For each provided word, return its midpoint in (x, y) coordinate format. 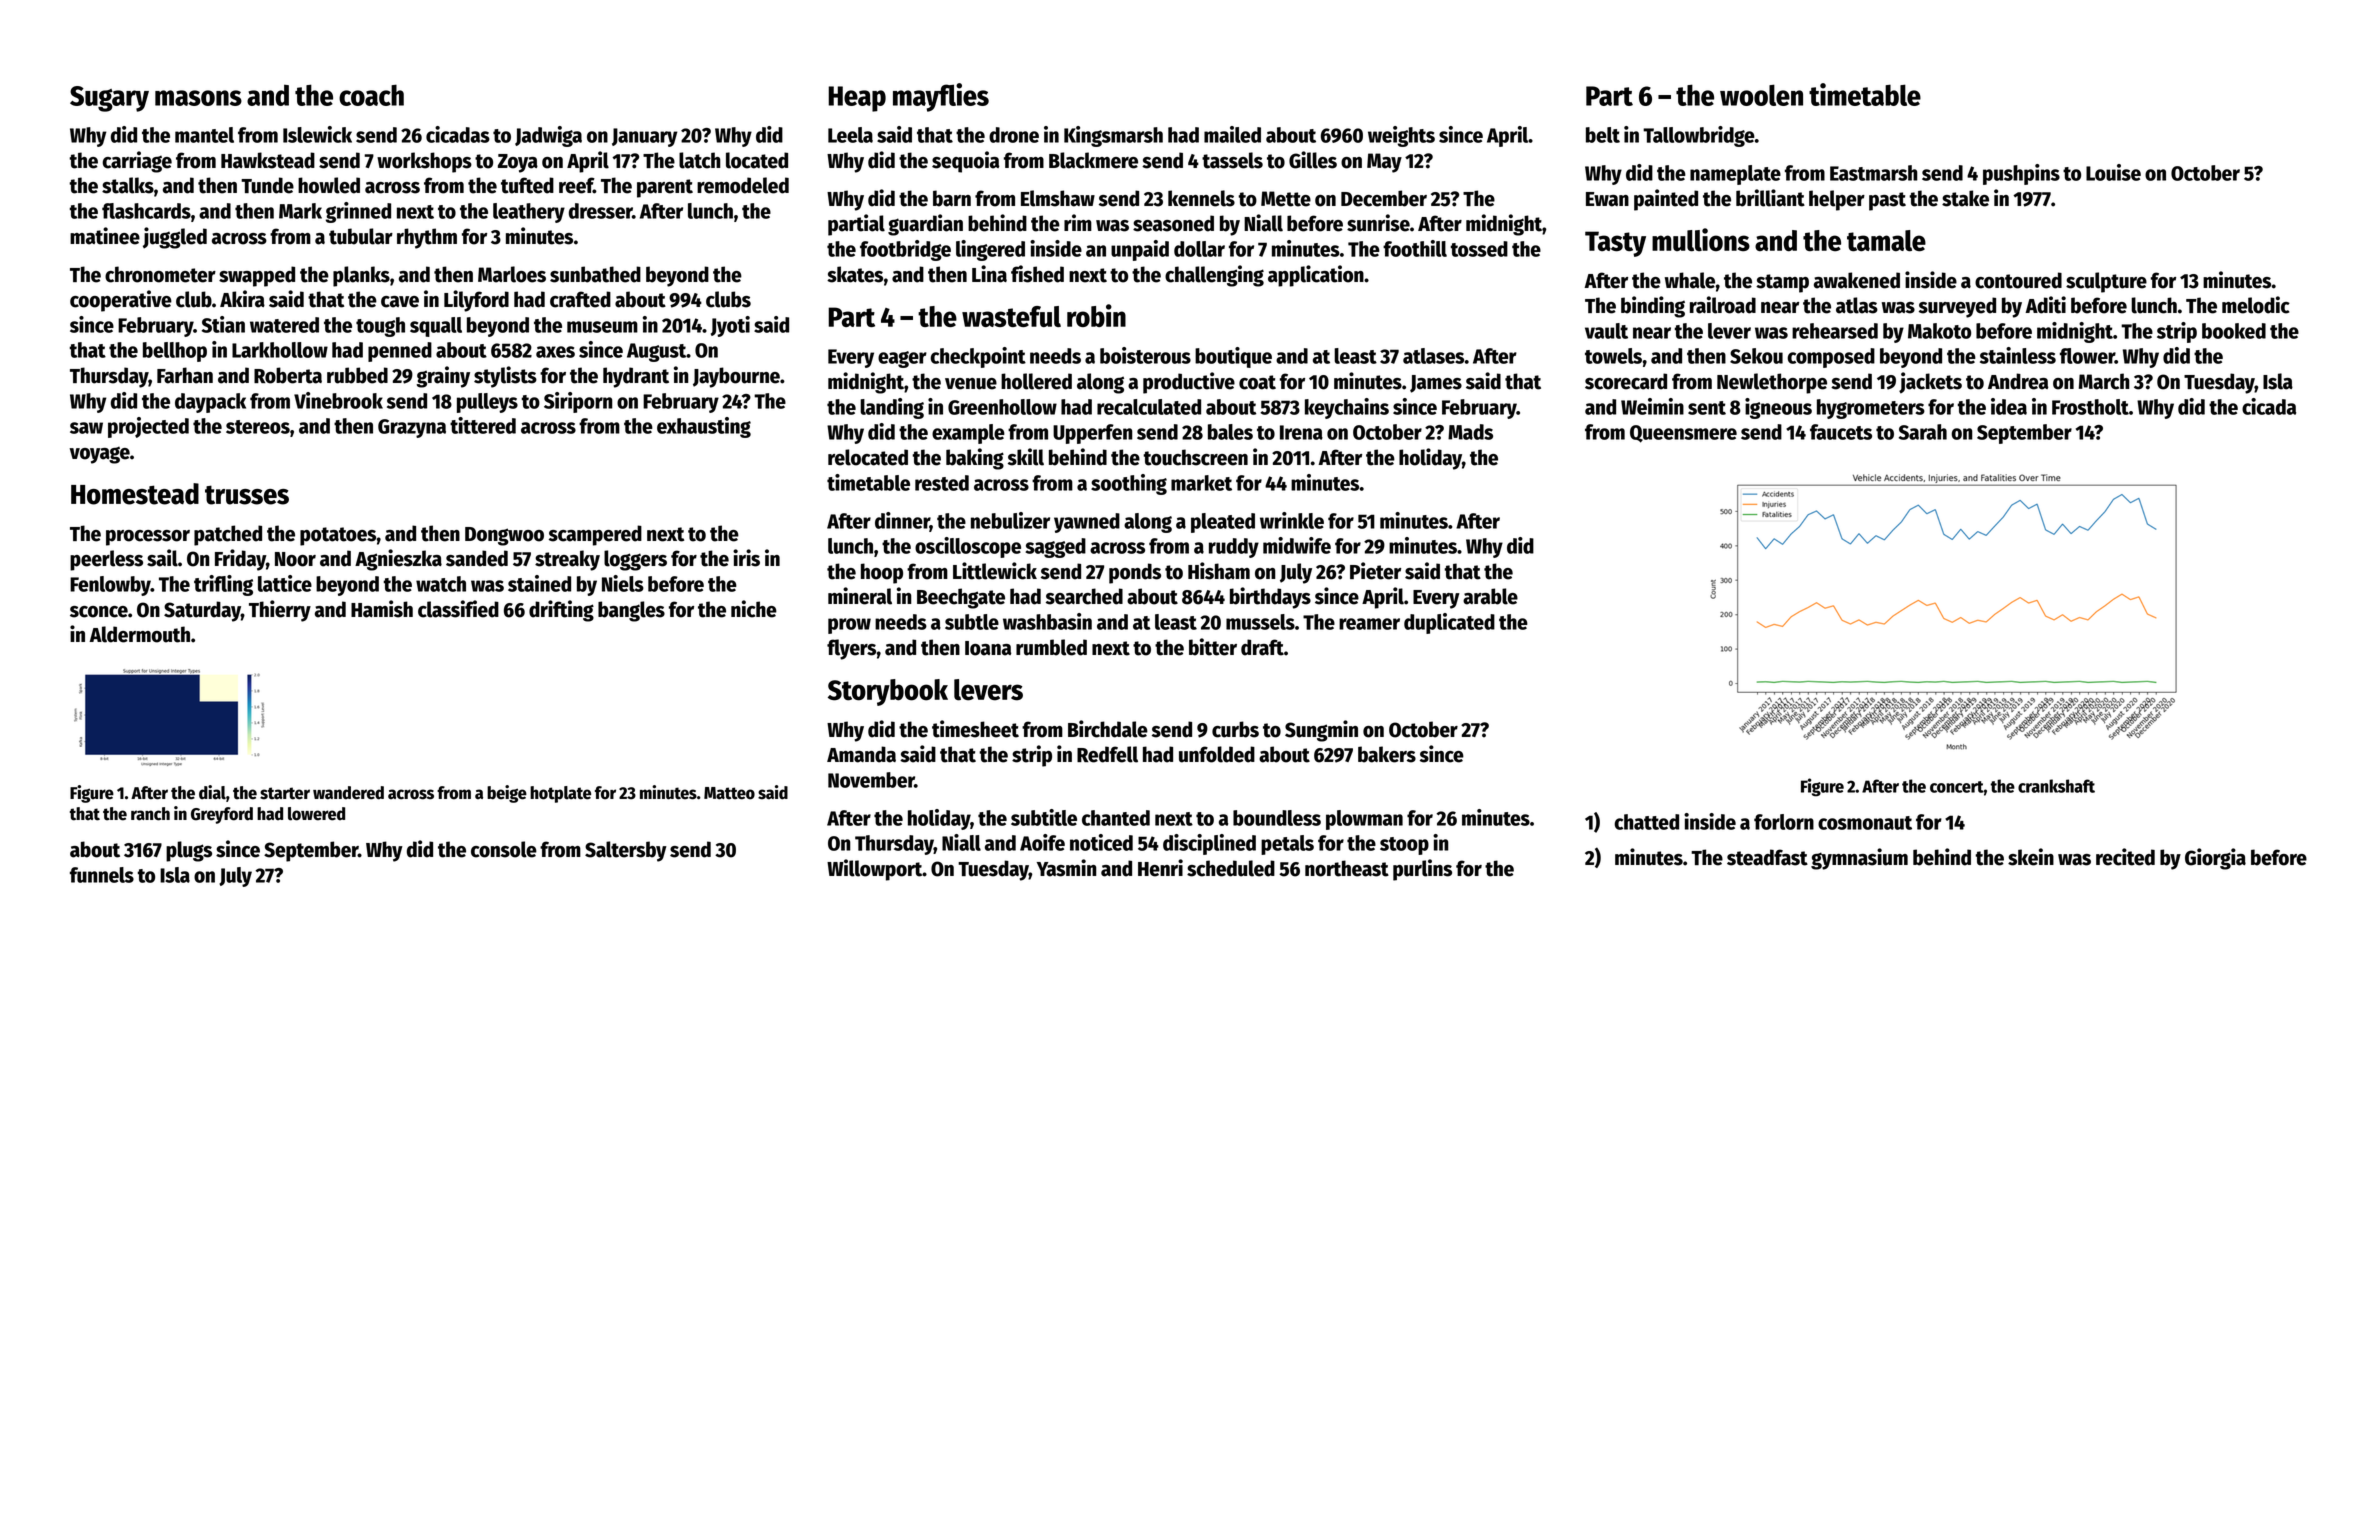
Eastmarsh (1874, 173)
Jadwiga (548, 136)
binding (1653, 307)
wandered (348, 793)
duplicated (1449, 623)
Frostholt (2090, 407)
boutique (1233, 357)
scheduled (1231, 868)
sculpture (2106, 282)
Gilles (1313, 160)
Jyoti (730, 326)
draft (1262, 647)
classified (458, 609)
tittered (483, 425)
